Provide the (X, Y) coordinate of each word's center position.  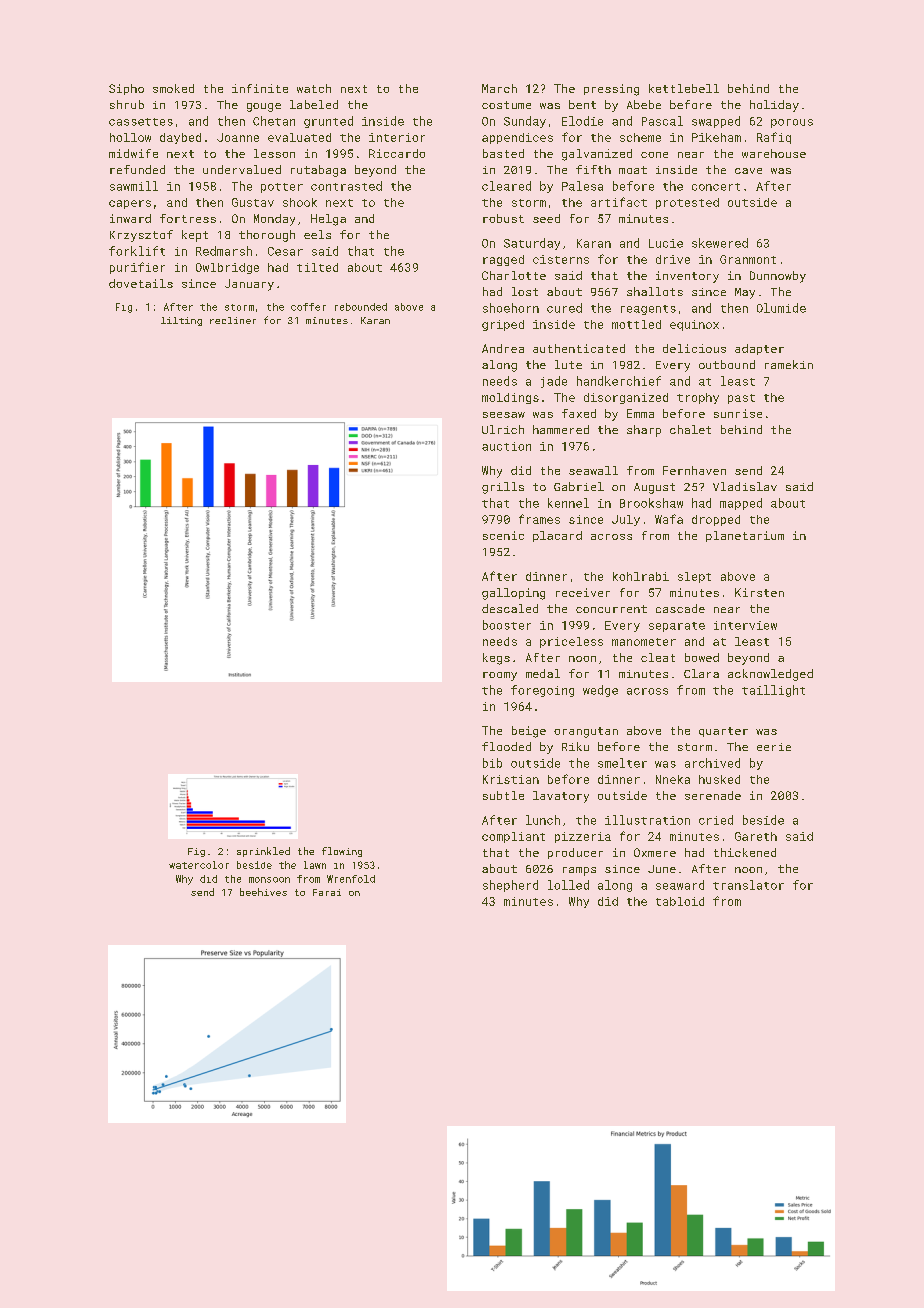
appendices (517, 138)
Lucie (666, 243)
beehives (263, 892)
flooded (506, 746)
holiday (774, 106)
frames (539, 519)
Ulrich (503, 429)
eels (317, 234)
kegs (496, 659)
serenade (713, 795)
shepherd (510, 886)
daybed (180, 138)
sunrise (738, 413)
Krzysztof (141, 236)
